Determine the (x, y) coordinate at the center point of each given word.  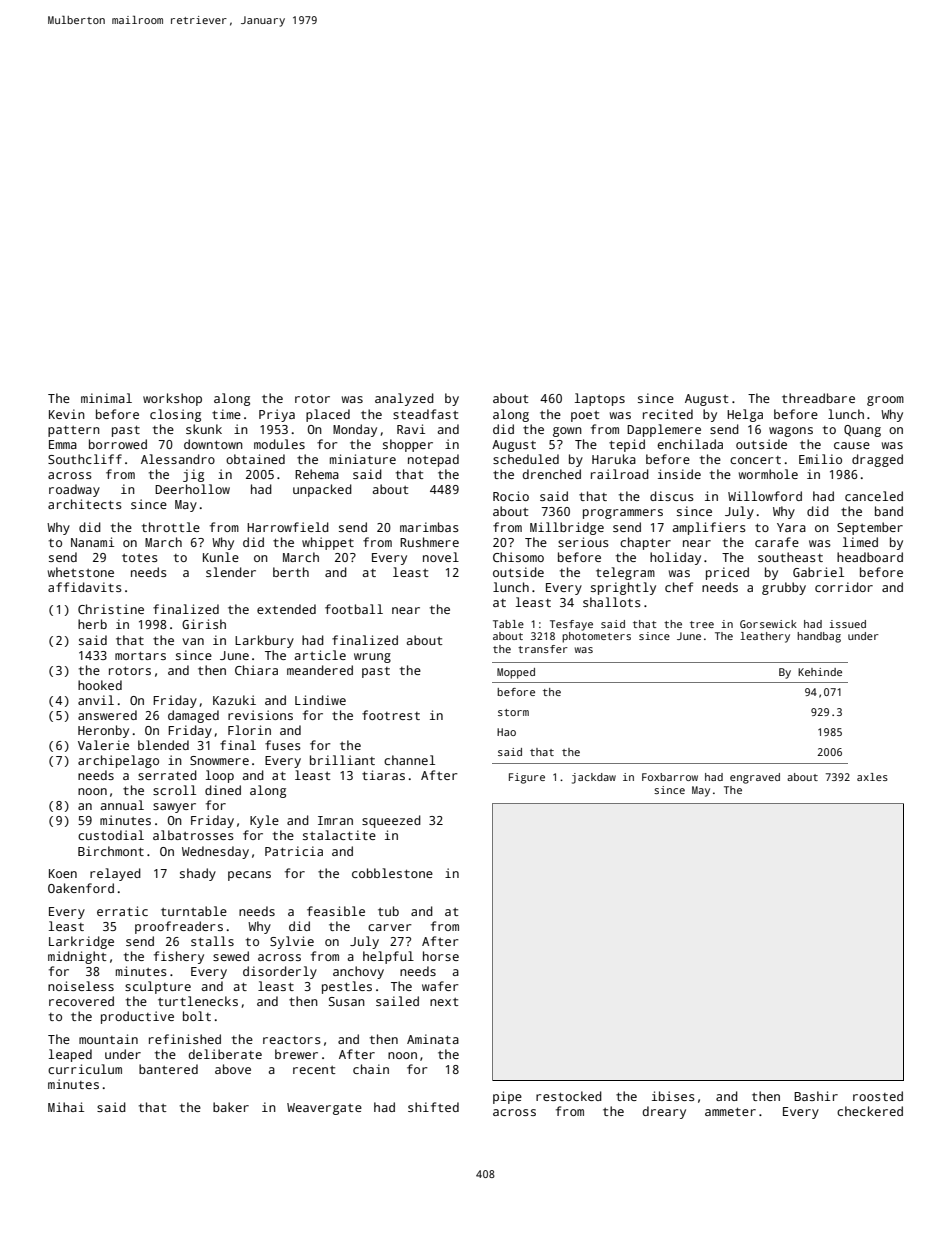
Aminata (433, 1039)
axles (872, 777)
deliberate (225, 1054)
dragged (877, 460)
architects (85, 504)
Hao (506, 732)
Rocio (511, 496)
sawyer (174, 808)
